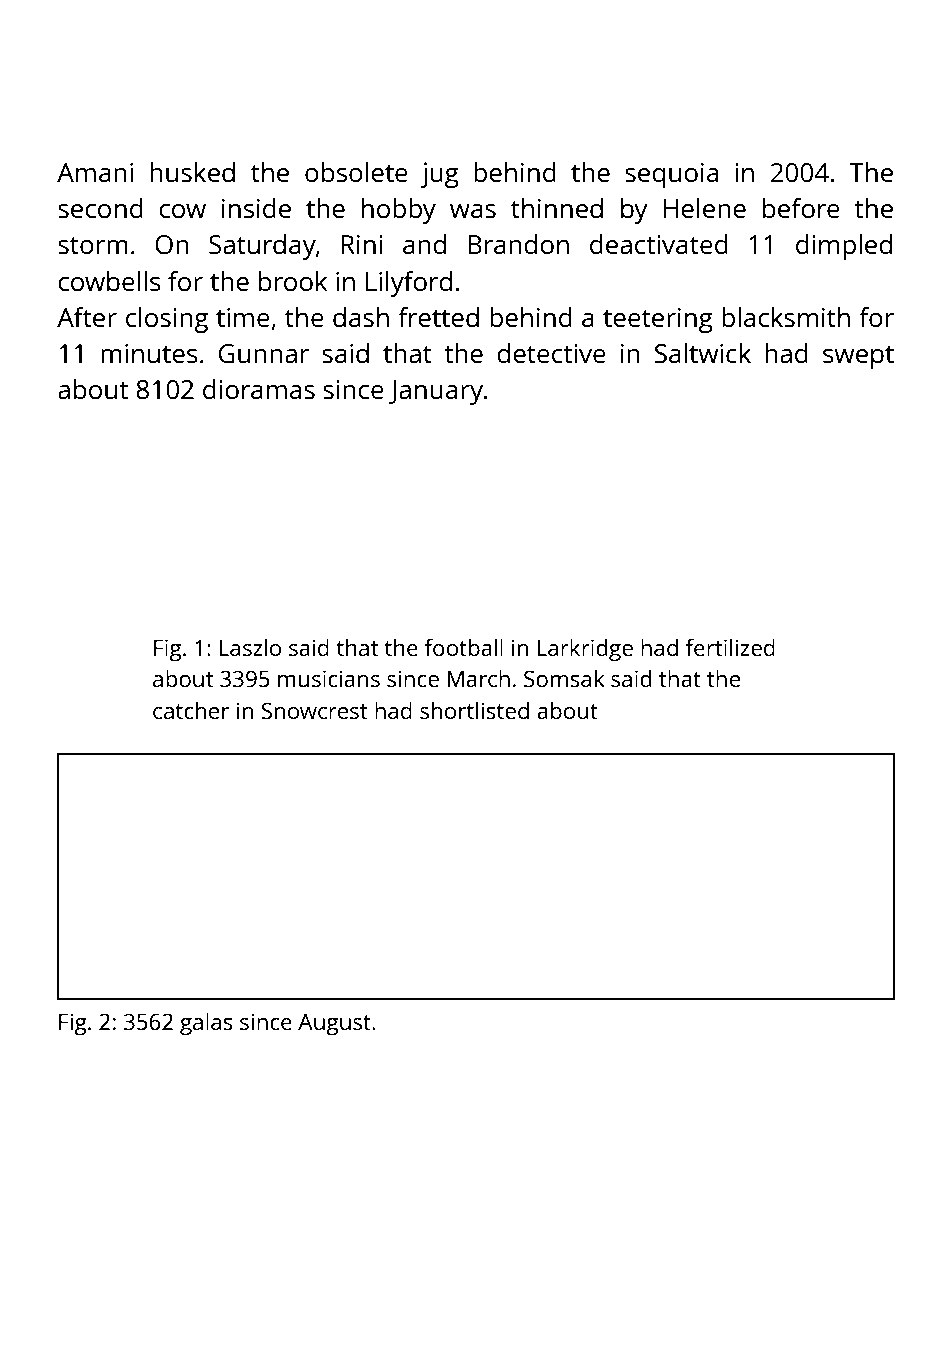 This document has height=1351, width=952. Describe the element at coordinates (100, 208) in the document. I see `second` at that location.
